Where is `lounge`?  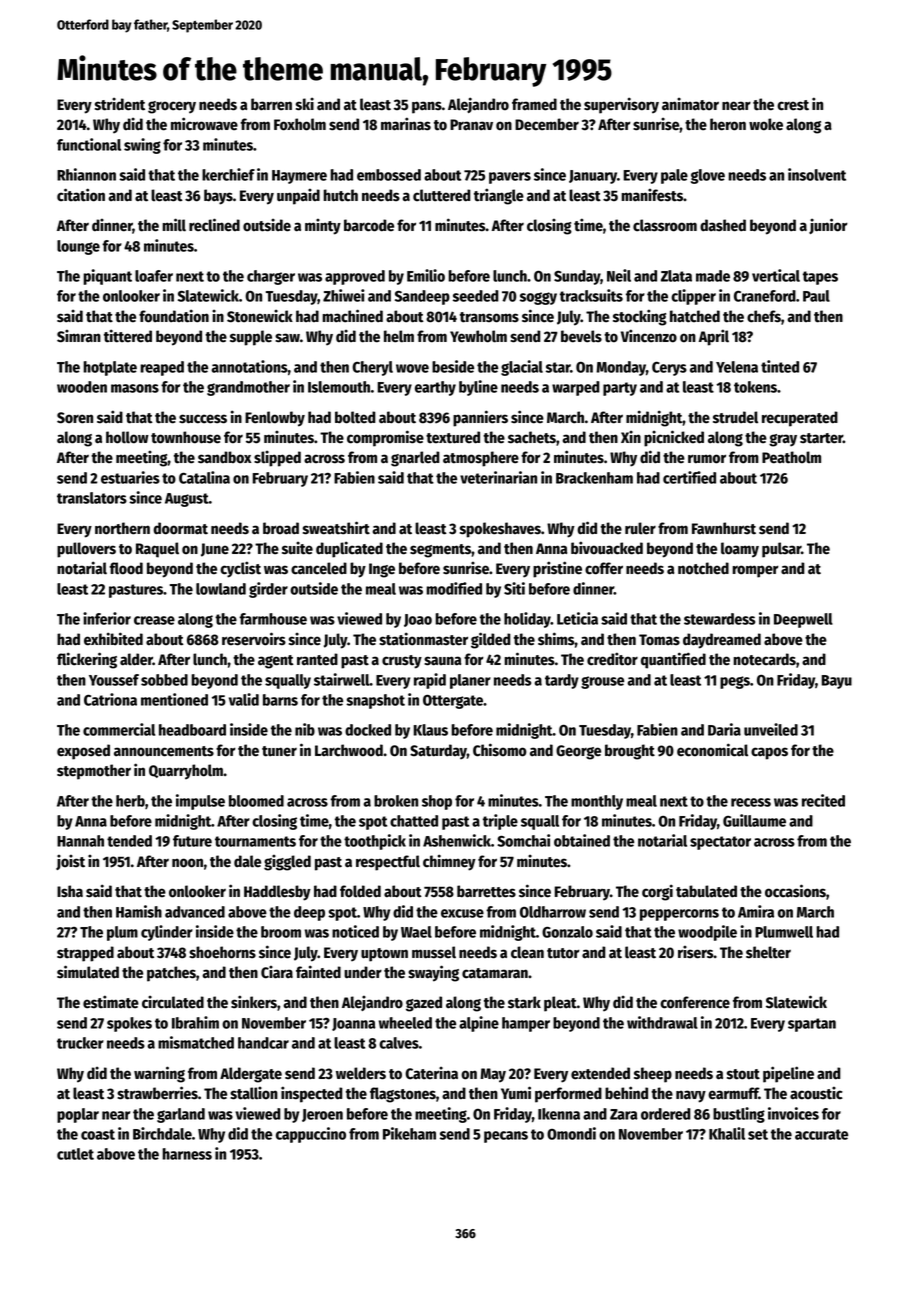 lounge is located at coordinates (78, 247).
